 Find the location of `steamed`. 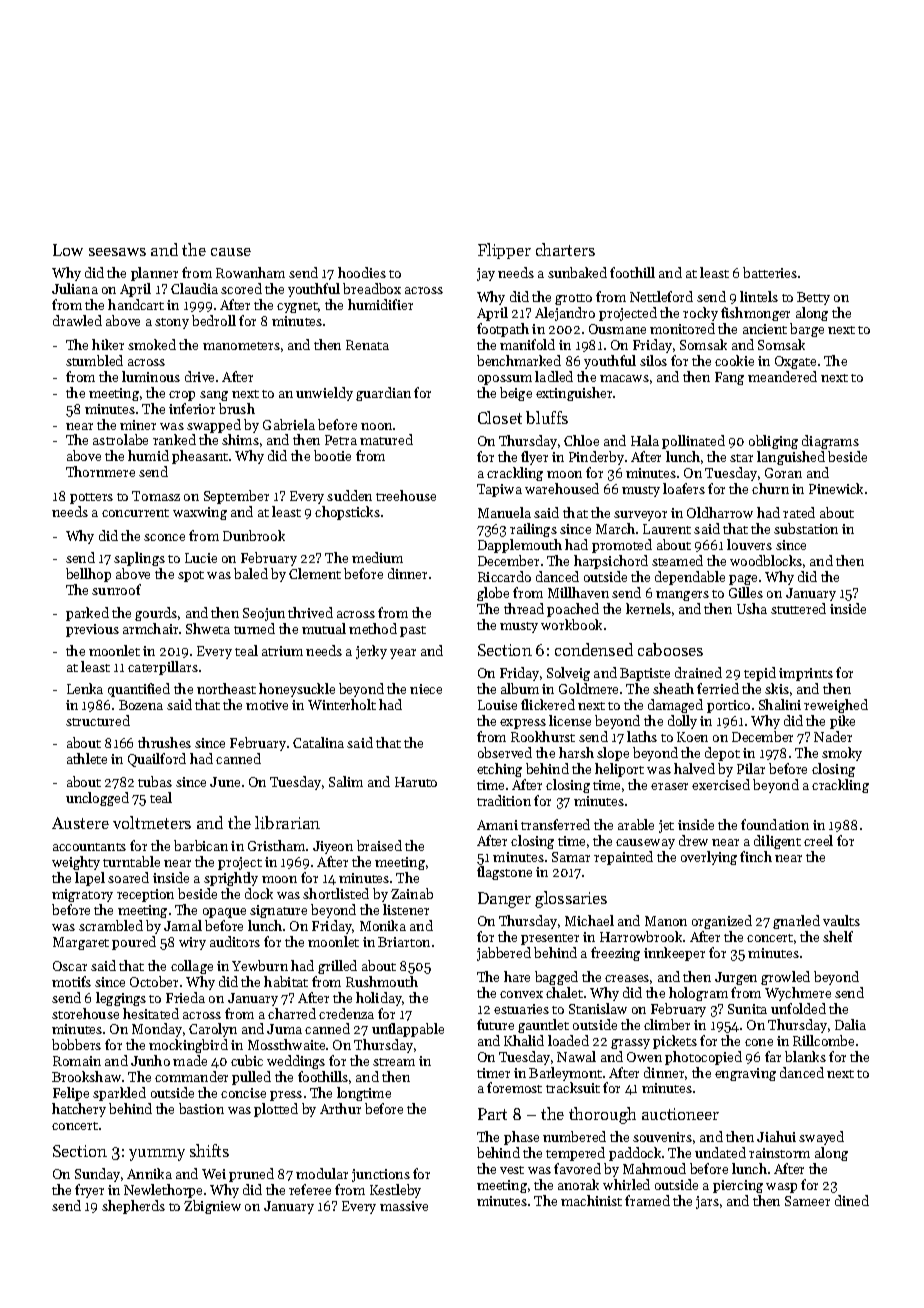

steamed is located at coordinates (677, 560).
